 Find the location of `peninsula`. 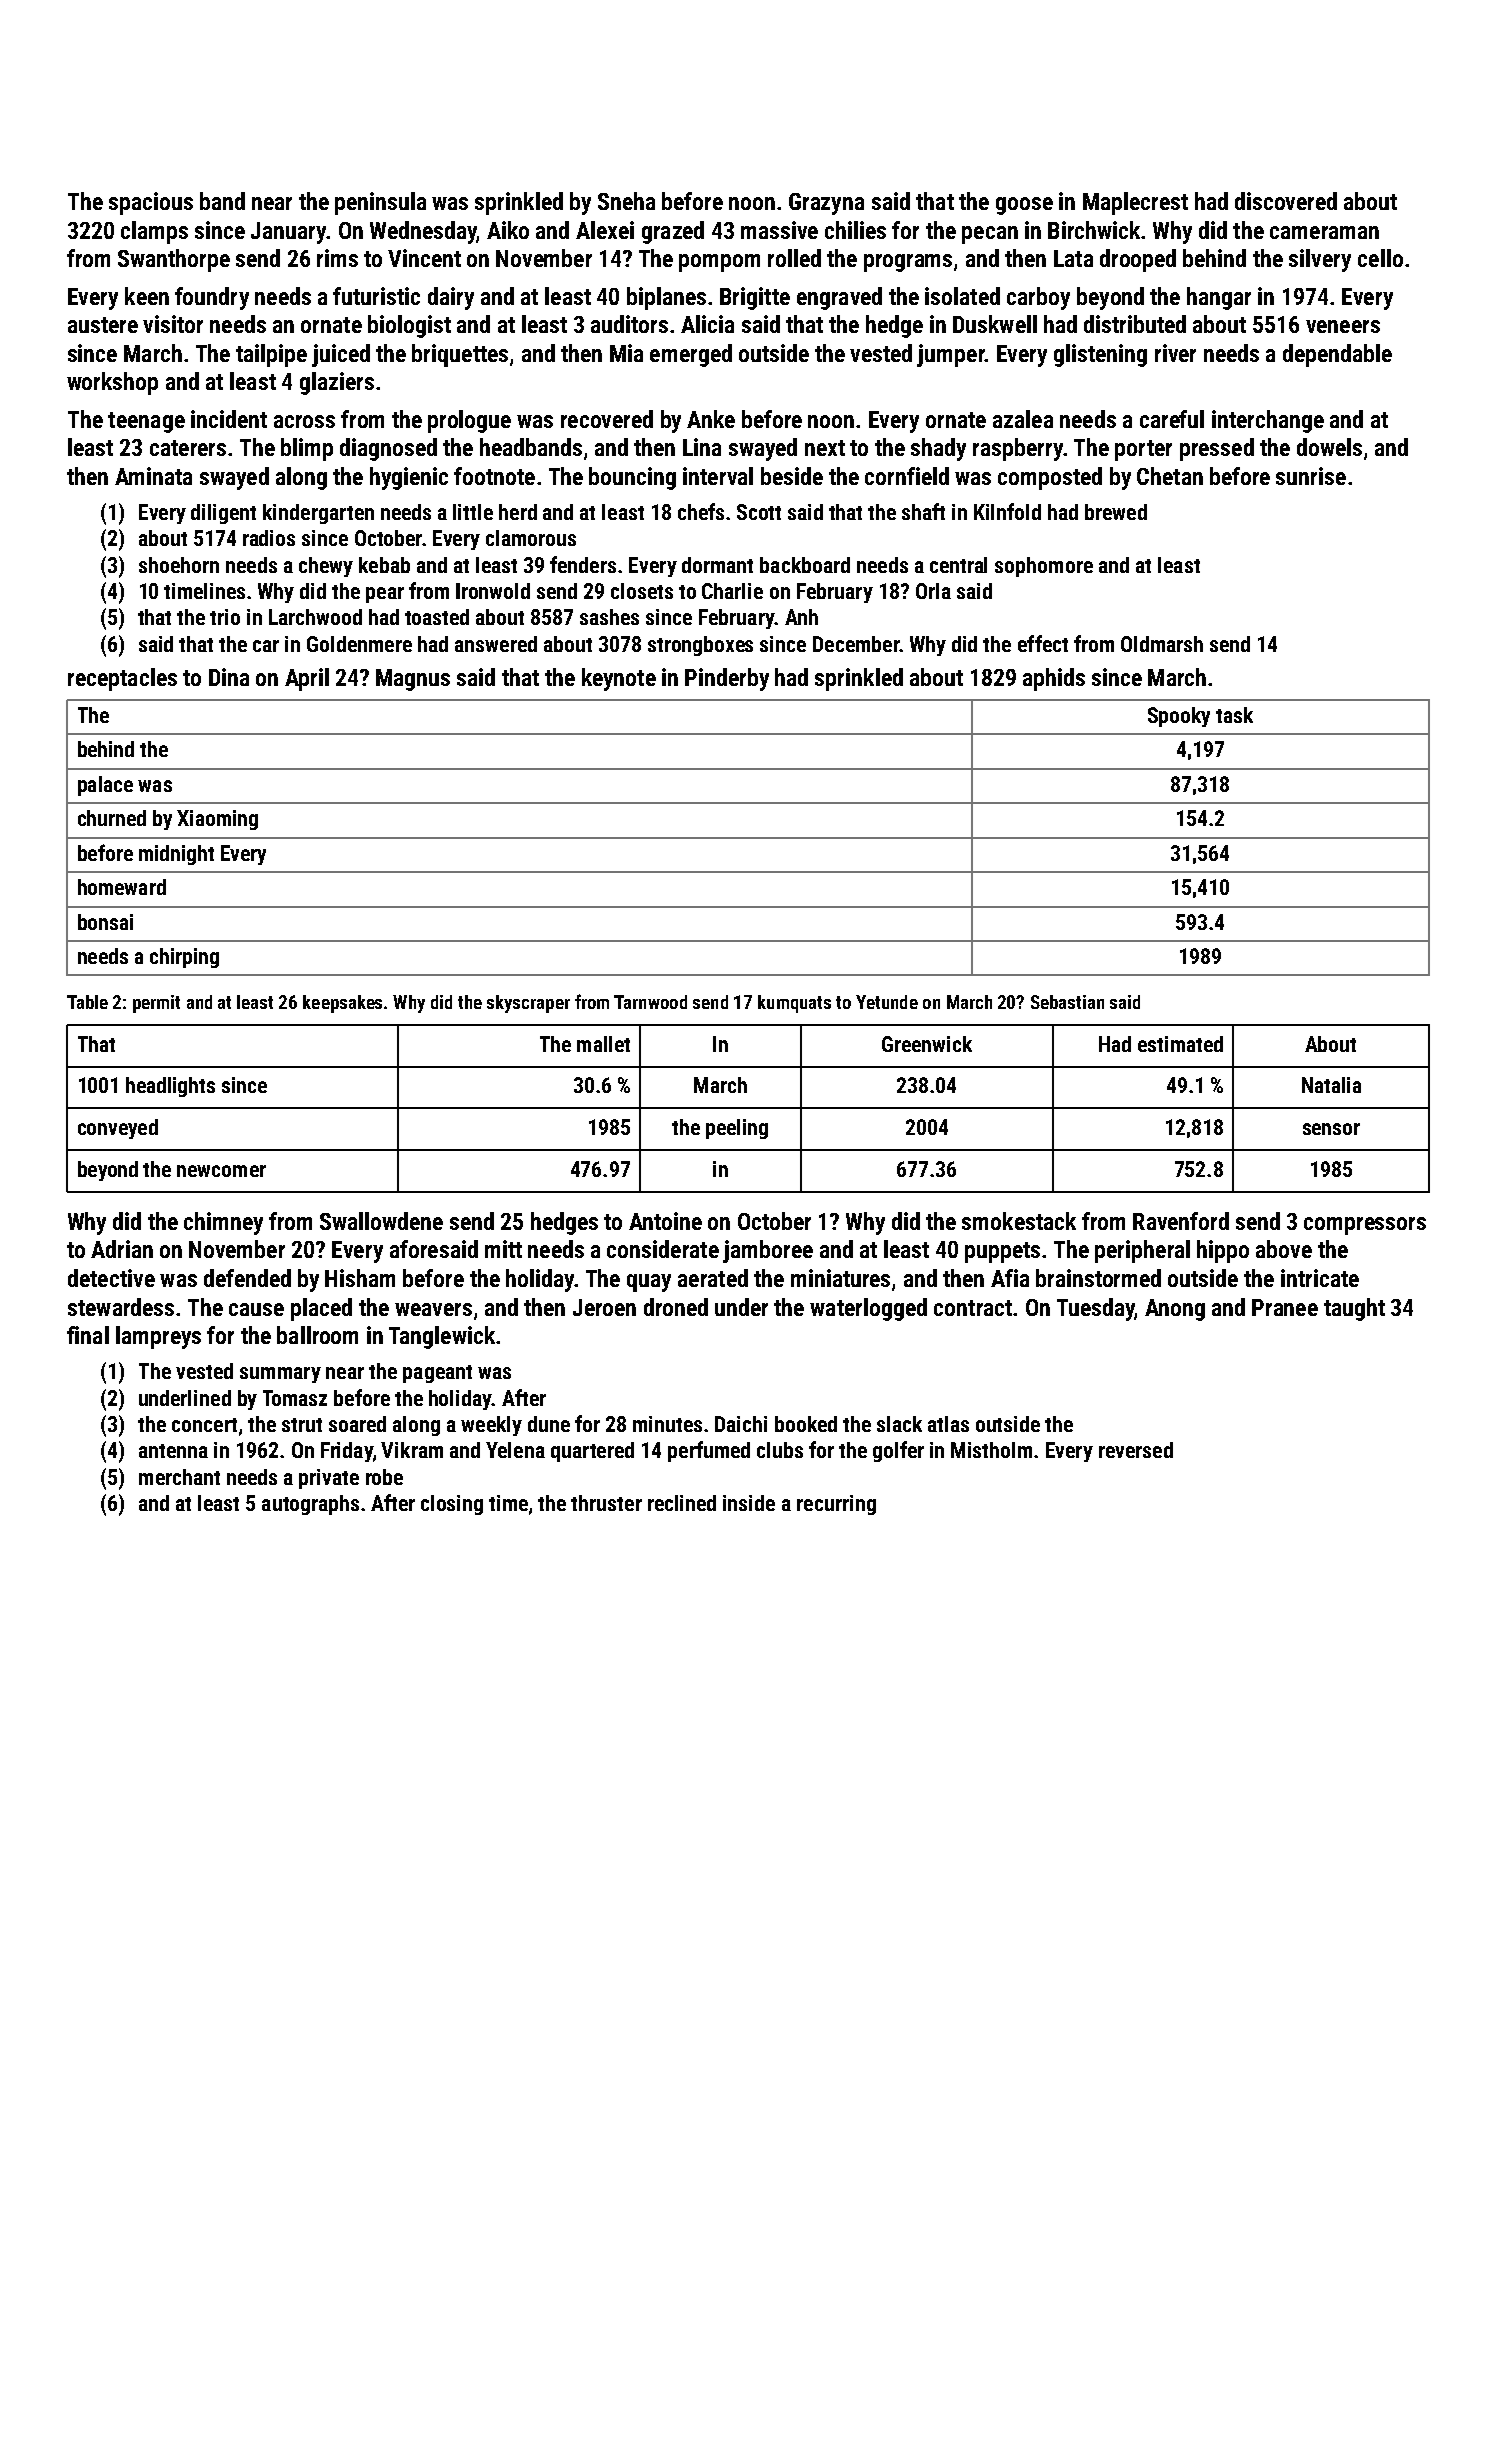

peninsula is located at coordinates (380, 203).
